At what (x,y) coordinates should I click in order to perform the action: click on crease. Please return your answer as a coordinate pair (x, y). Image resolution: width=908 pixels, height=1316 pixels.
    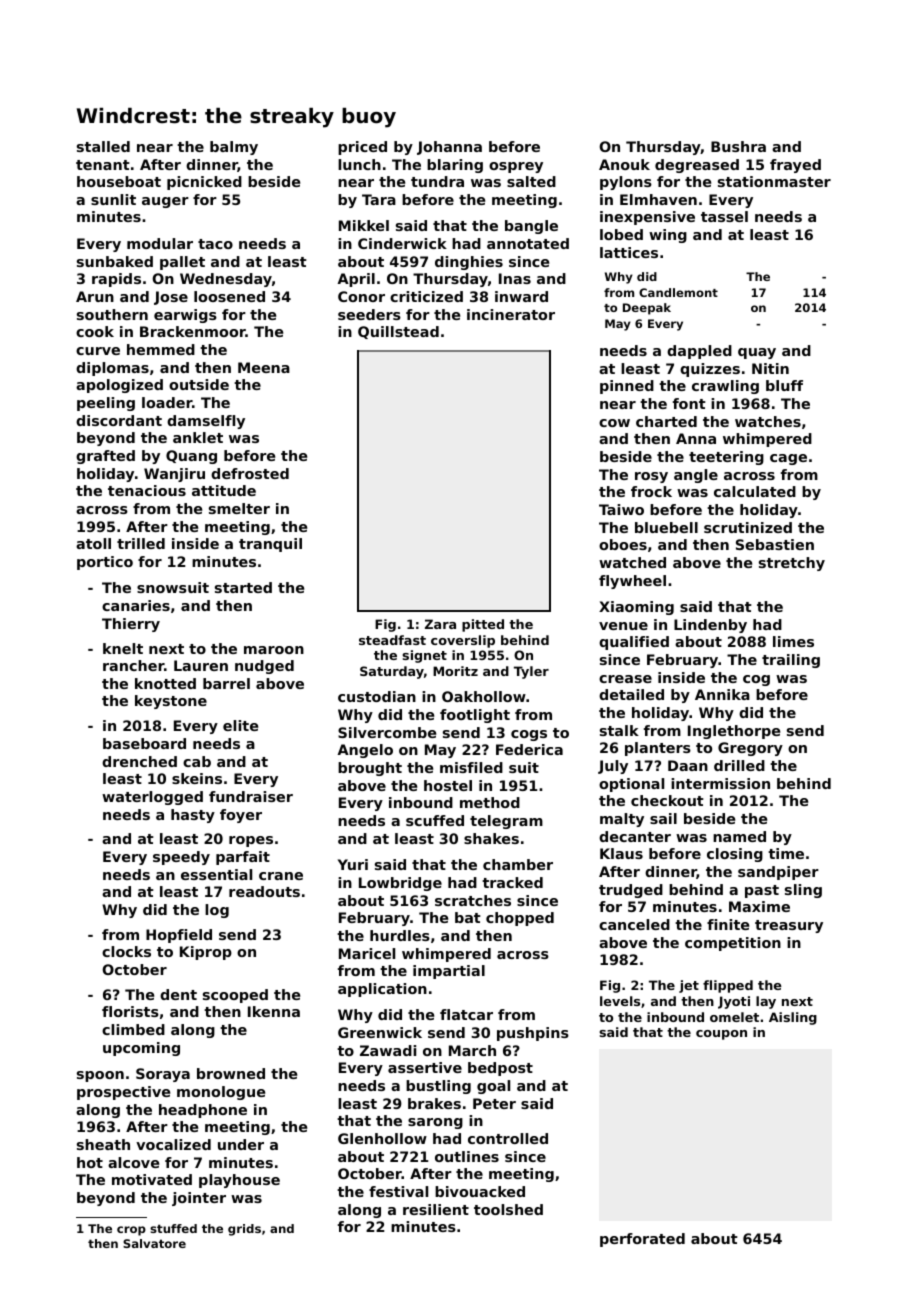
    Looking at the image, I should click on (625, 679).
